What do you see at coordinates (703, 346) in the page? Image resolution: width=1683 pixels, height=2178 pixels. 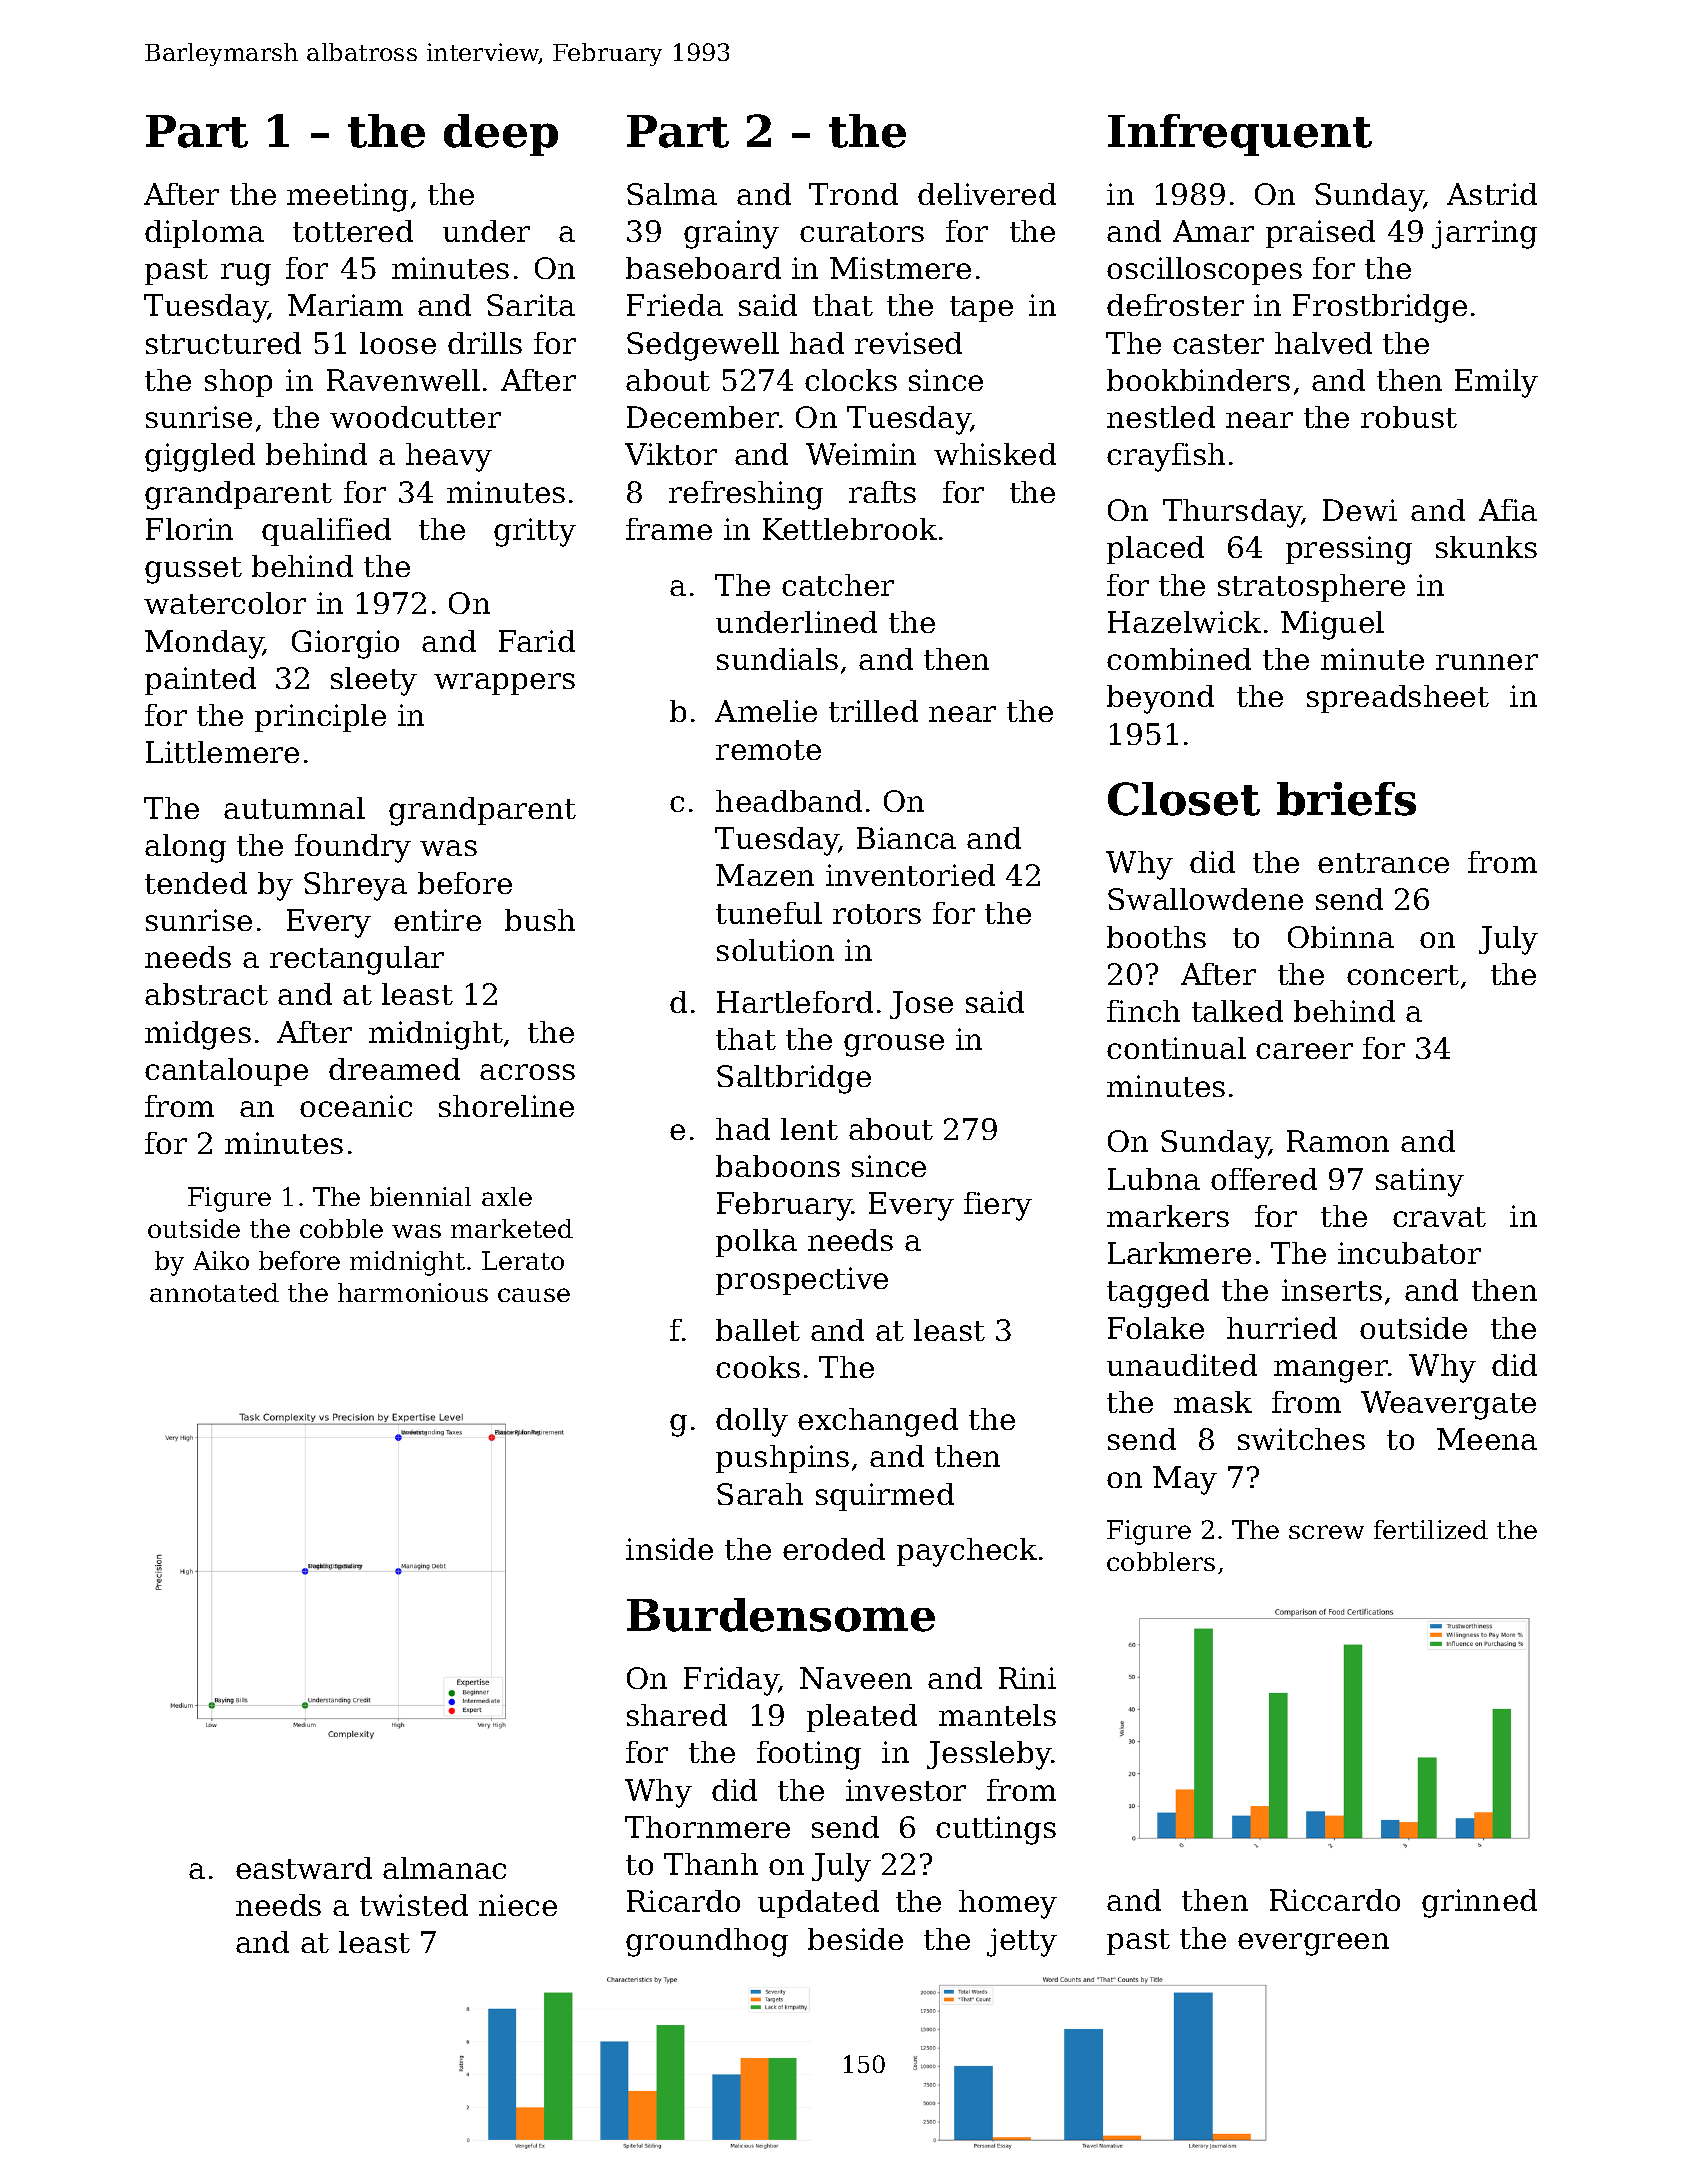 I see `Sedgewell` at bounding box center [703, 346].
